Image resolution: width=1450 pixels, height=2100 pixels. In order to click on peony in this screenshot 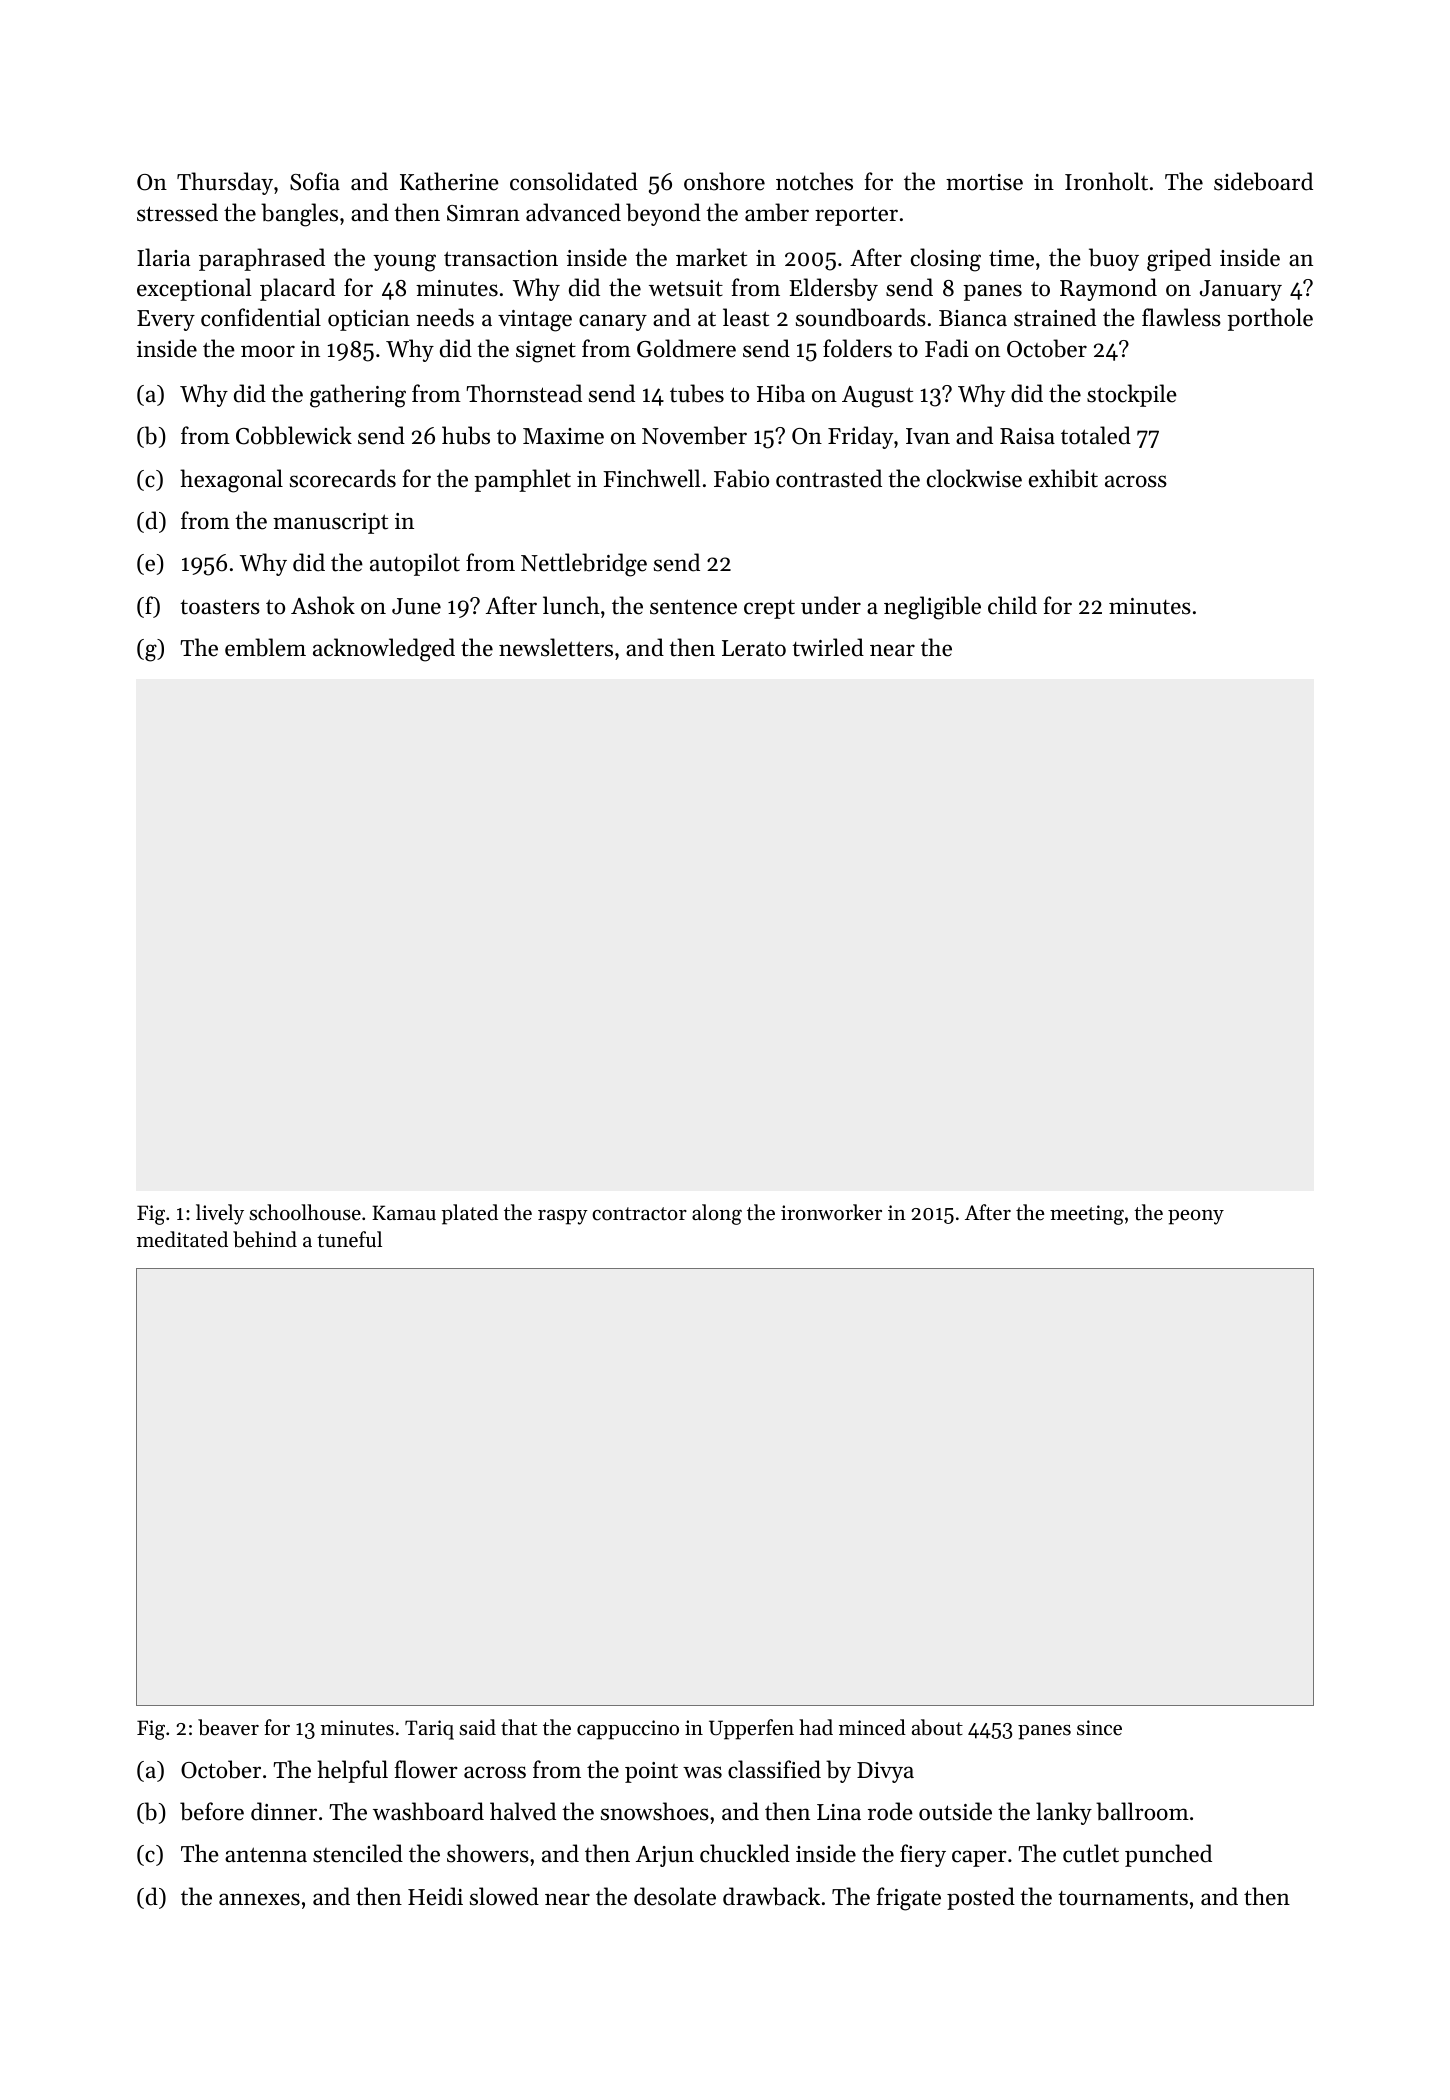, I will do `click(1196, 1217)`.
